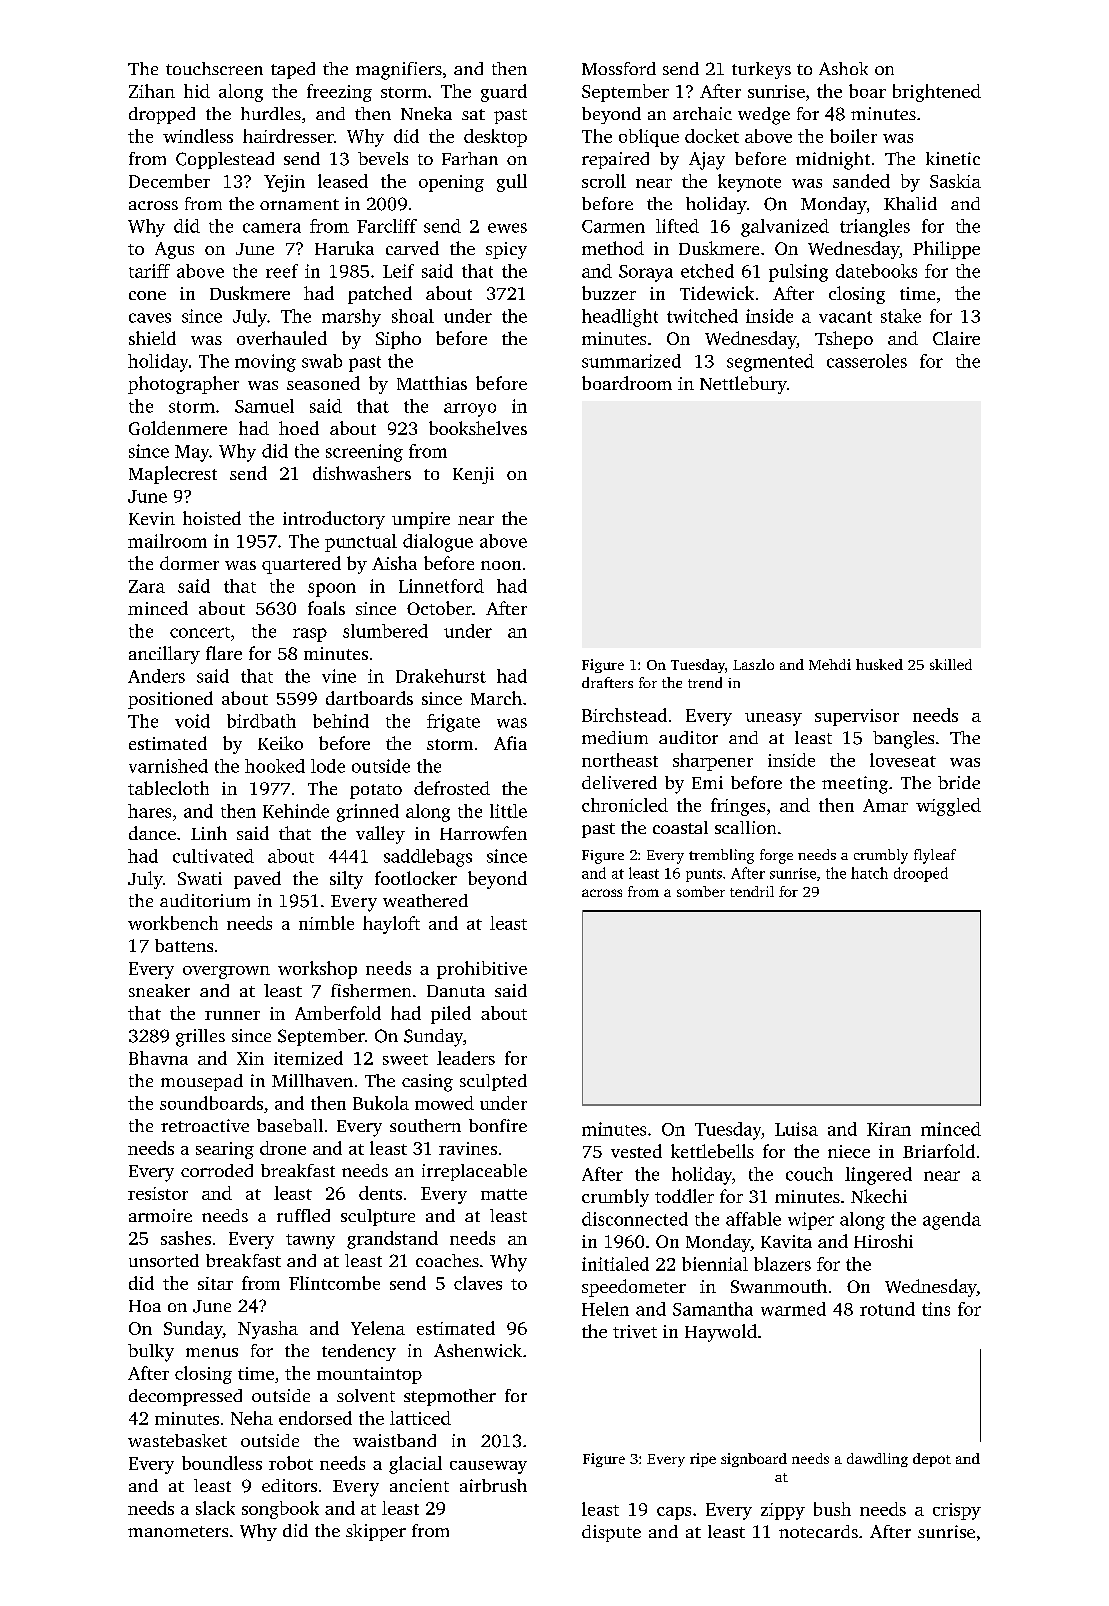 The width and height of the image is (1109, 1606). Describe the element at coordinates (156, 676) in the image. I see `Anders` at that location.
